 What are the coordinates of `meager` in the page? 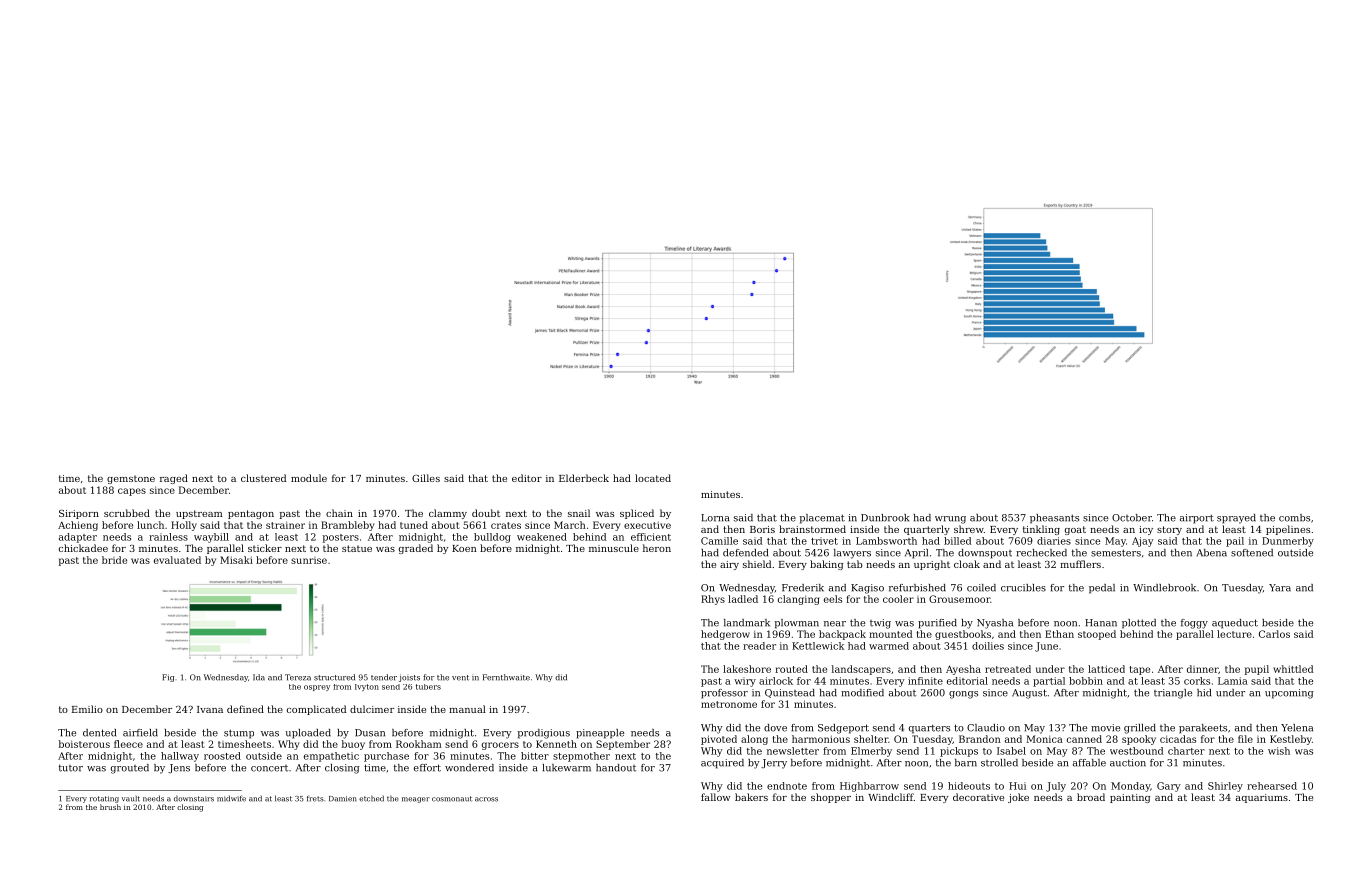 It's located at (416, 800).
